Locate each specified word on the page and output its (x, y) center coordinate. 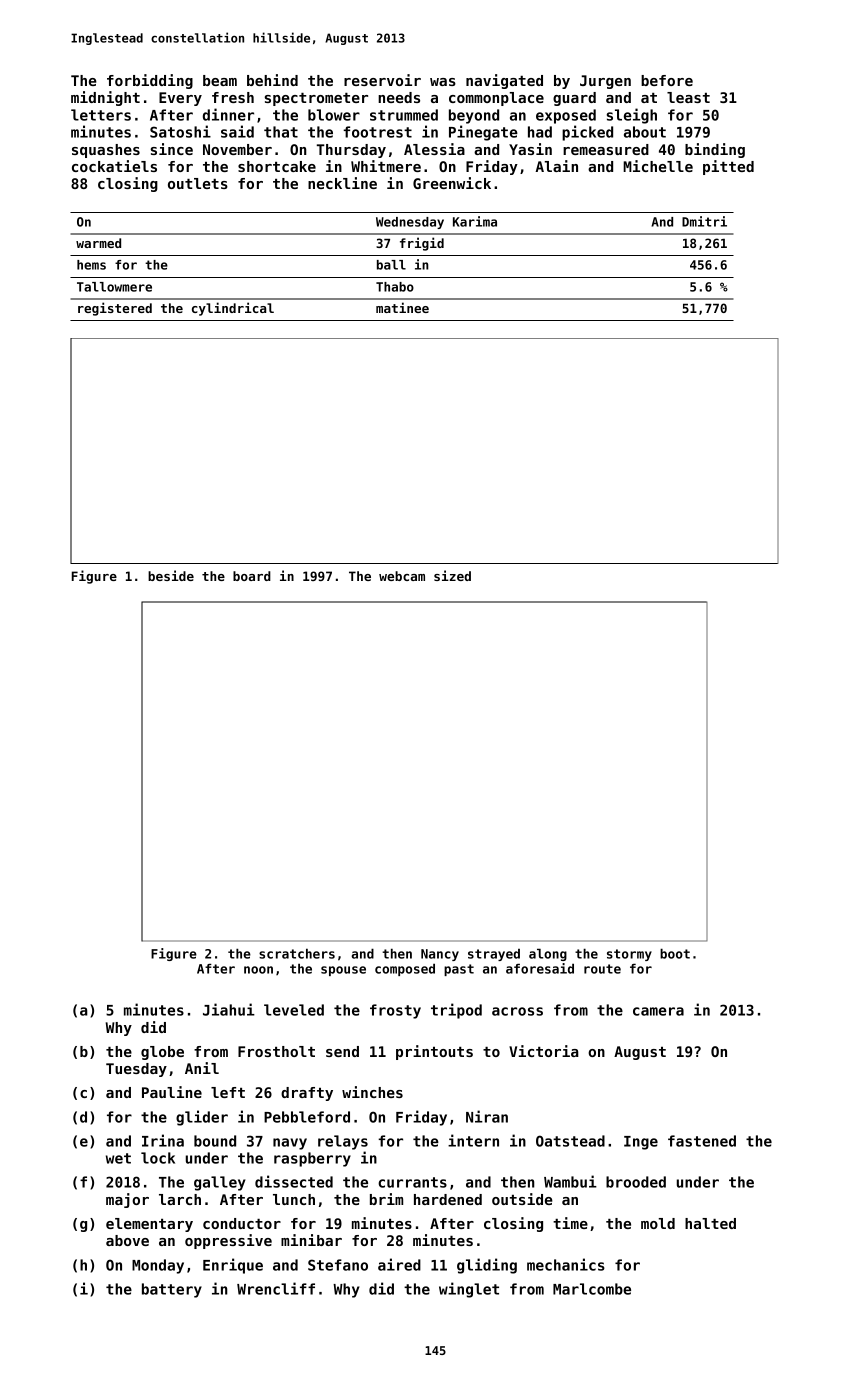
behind (272, 80)
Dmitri (704, 221)
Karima (475, 221)
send (342, 1051)
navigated (504, 81)
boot (675, 953)
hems (91, 265)
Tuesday (136, 1070)
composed (405, 969)
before (667, 80)
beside (171, 575)
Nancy (440, 955)
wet (118, 1158)
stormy (629, 955)
